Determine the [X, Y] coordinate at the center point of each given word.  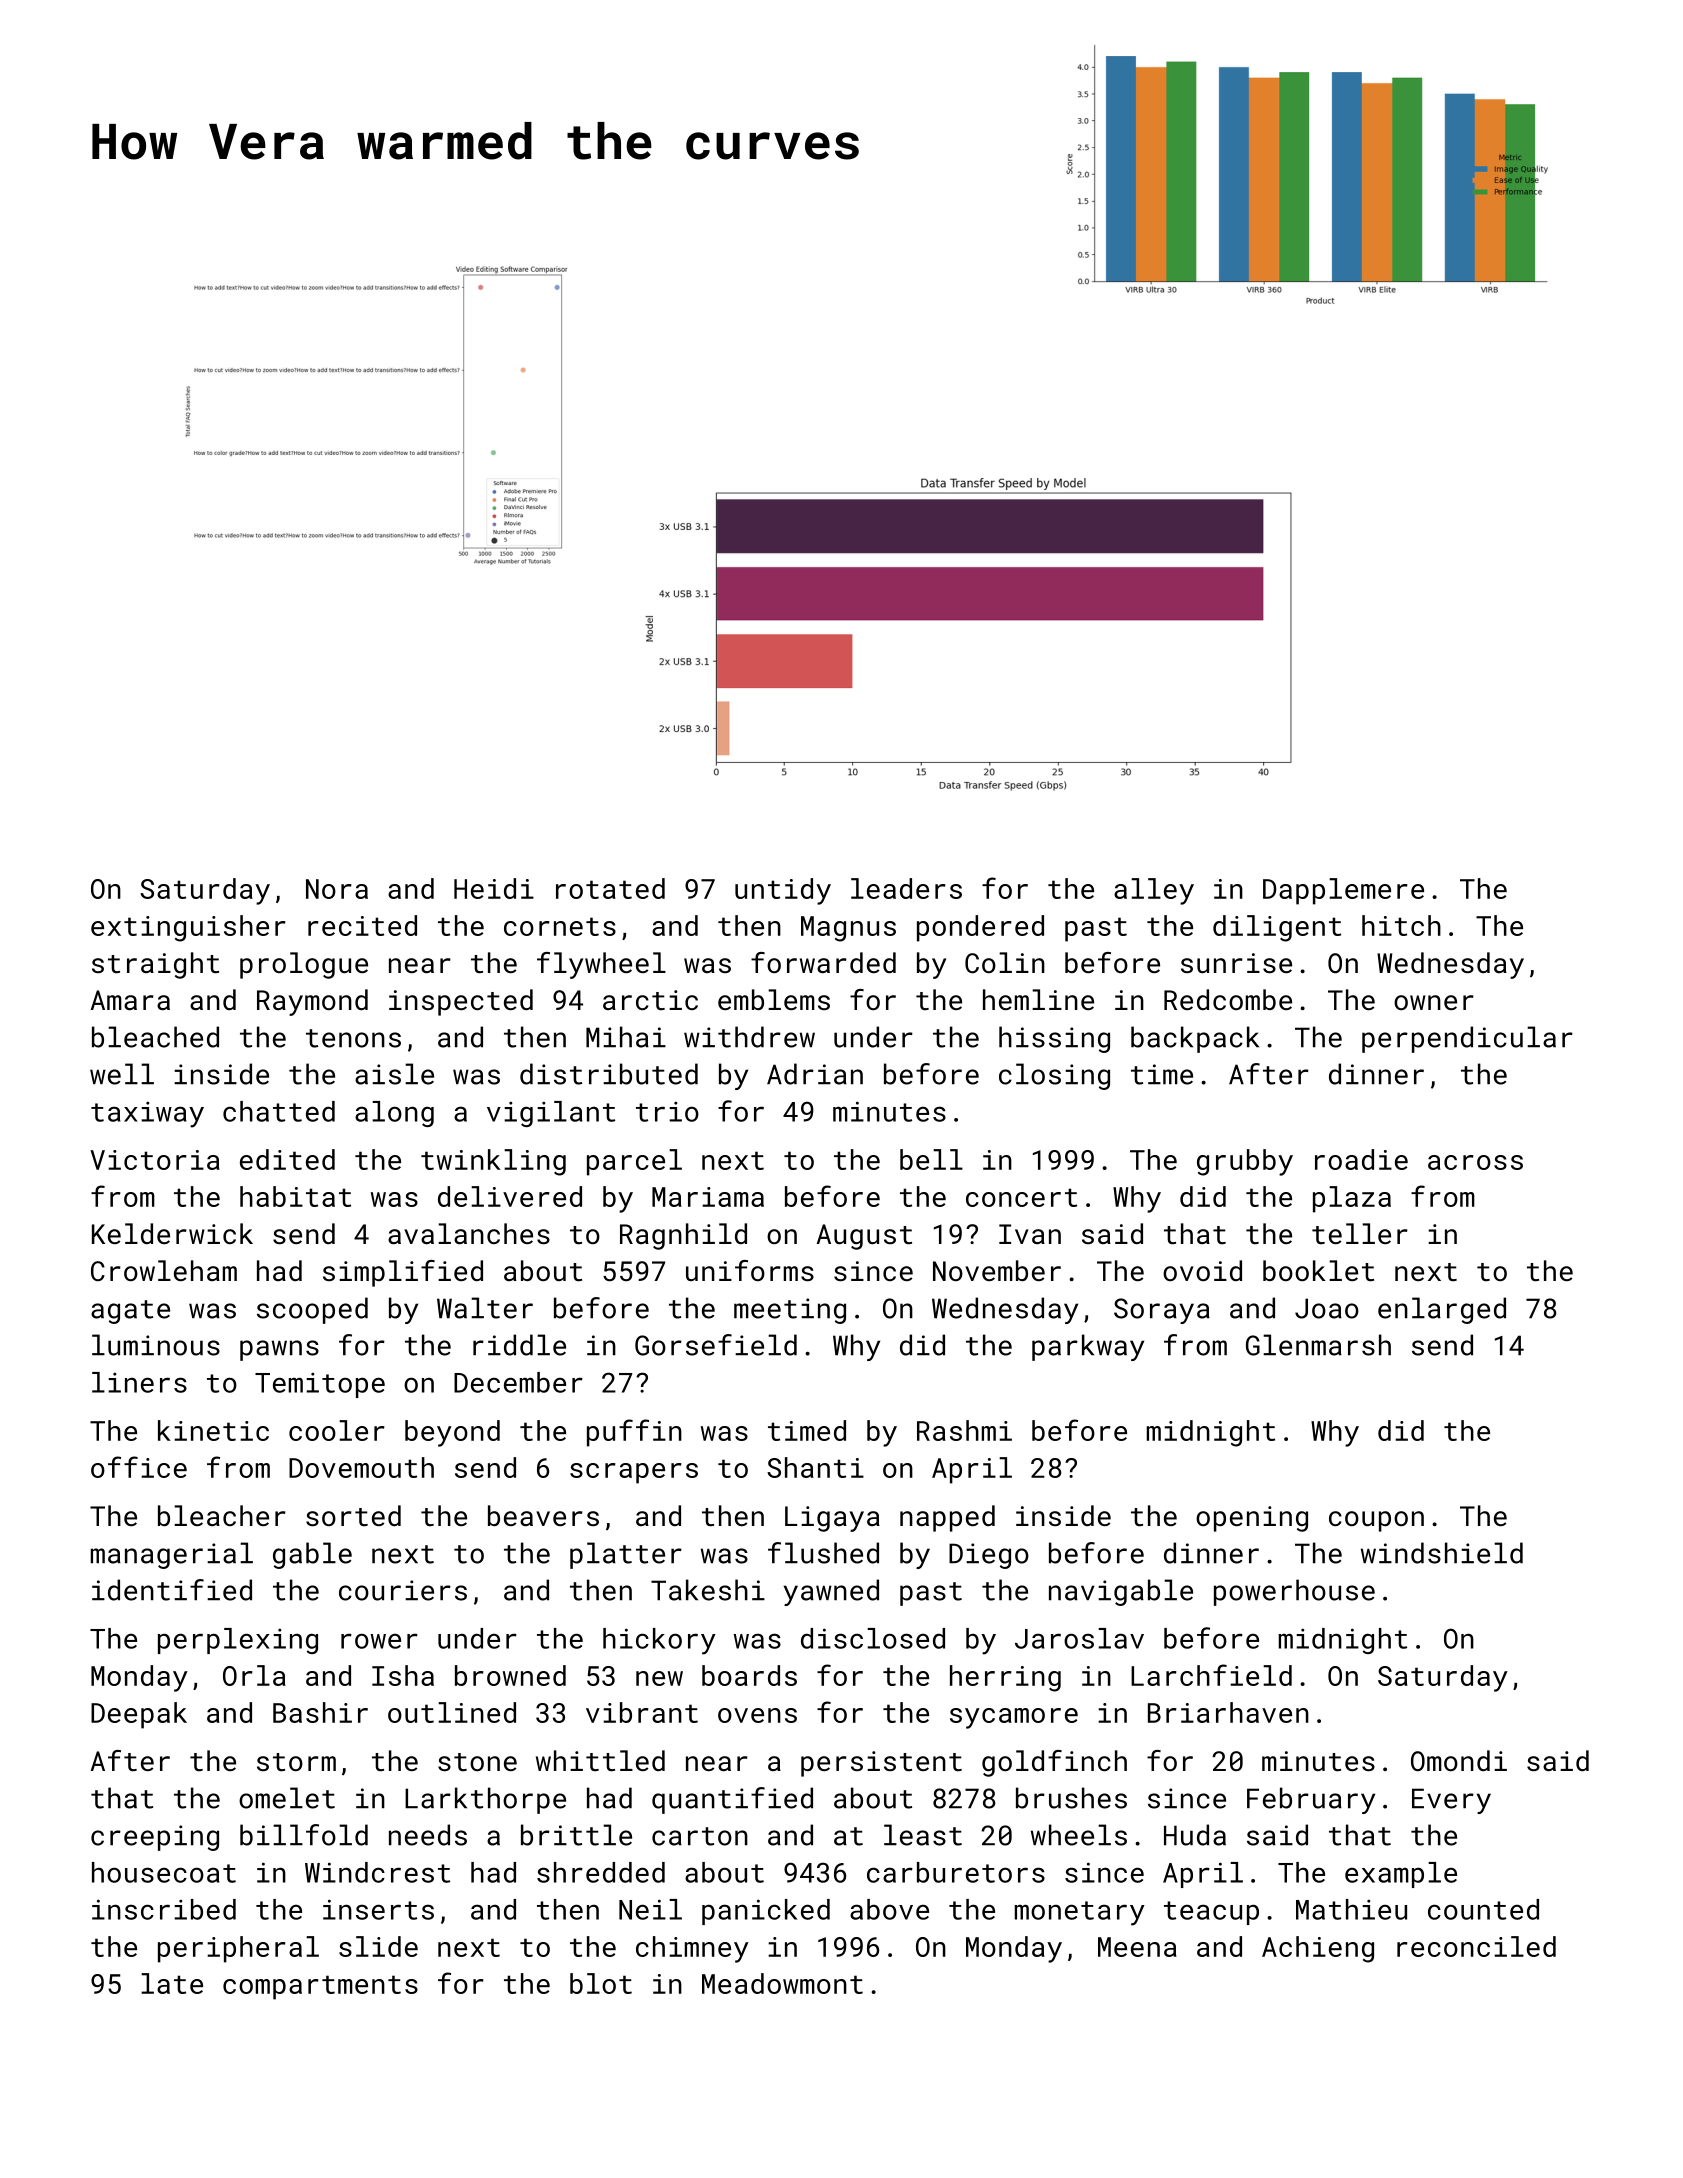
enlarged [1442, 1310]
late [172, 1983]
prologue [304, 965]
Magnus [848, 929]
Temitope [320, 1385]
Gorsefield [716, 1345]
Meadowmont [782, 1983]
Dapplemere [1343, 891]
